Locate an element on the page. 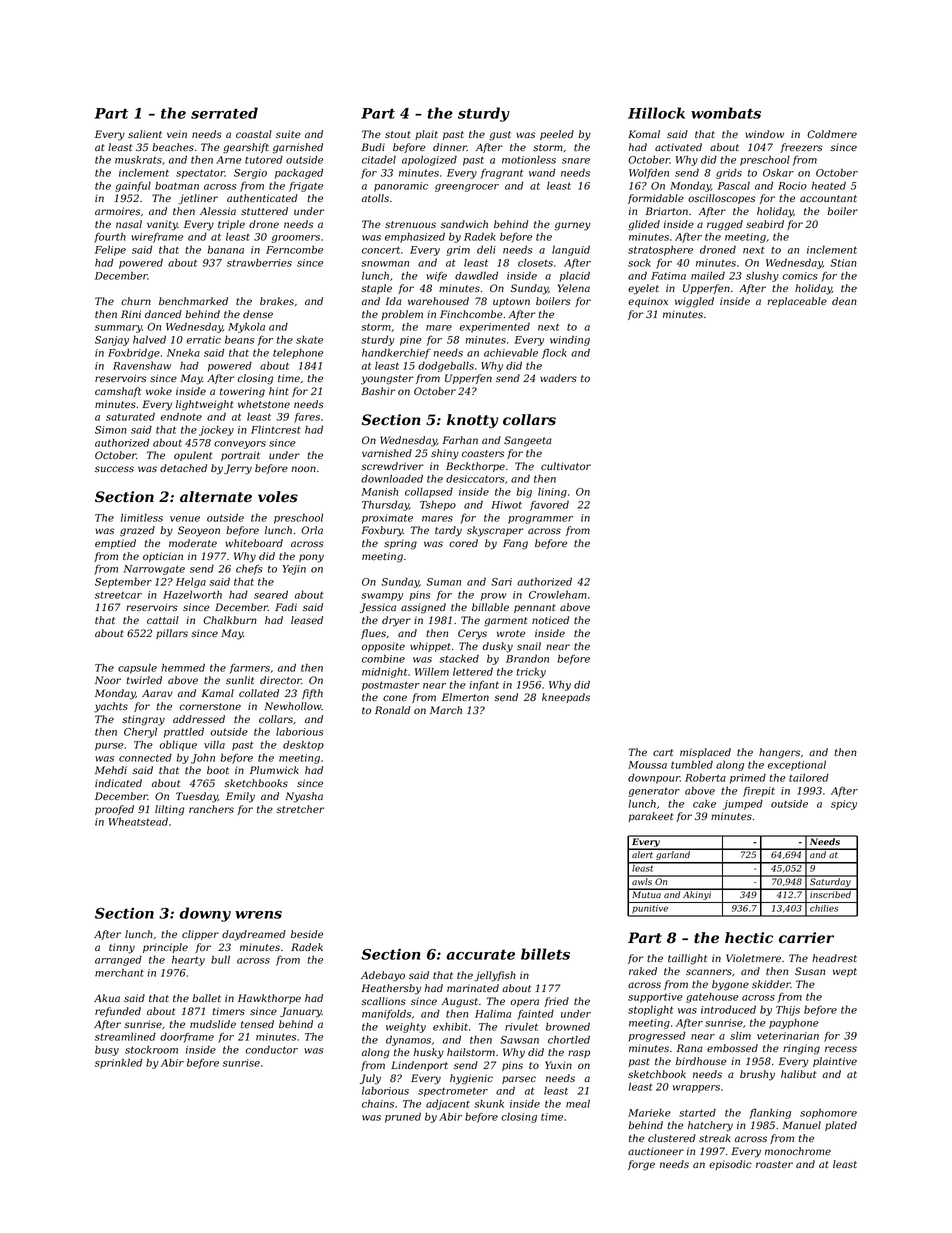 This page has height=1233, width=952. streetcar is located at coordinates (118, 595).
